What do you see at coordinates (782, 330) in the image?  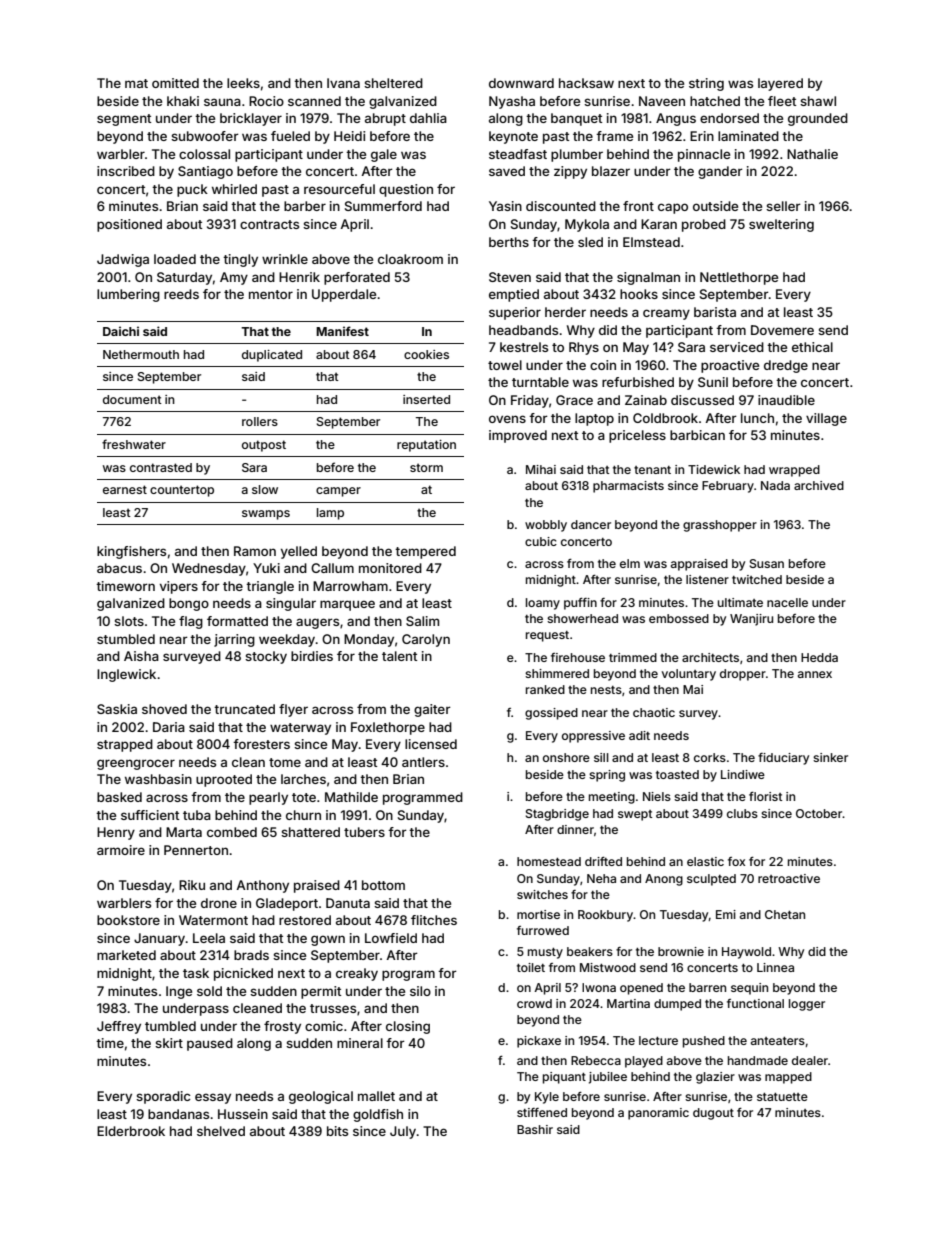 I see `Dovemere` at bounding box center [782, 330].
